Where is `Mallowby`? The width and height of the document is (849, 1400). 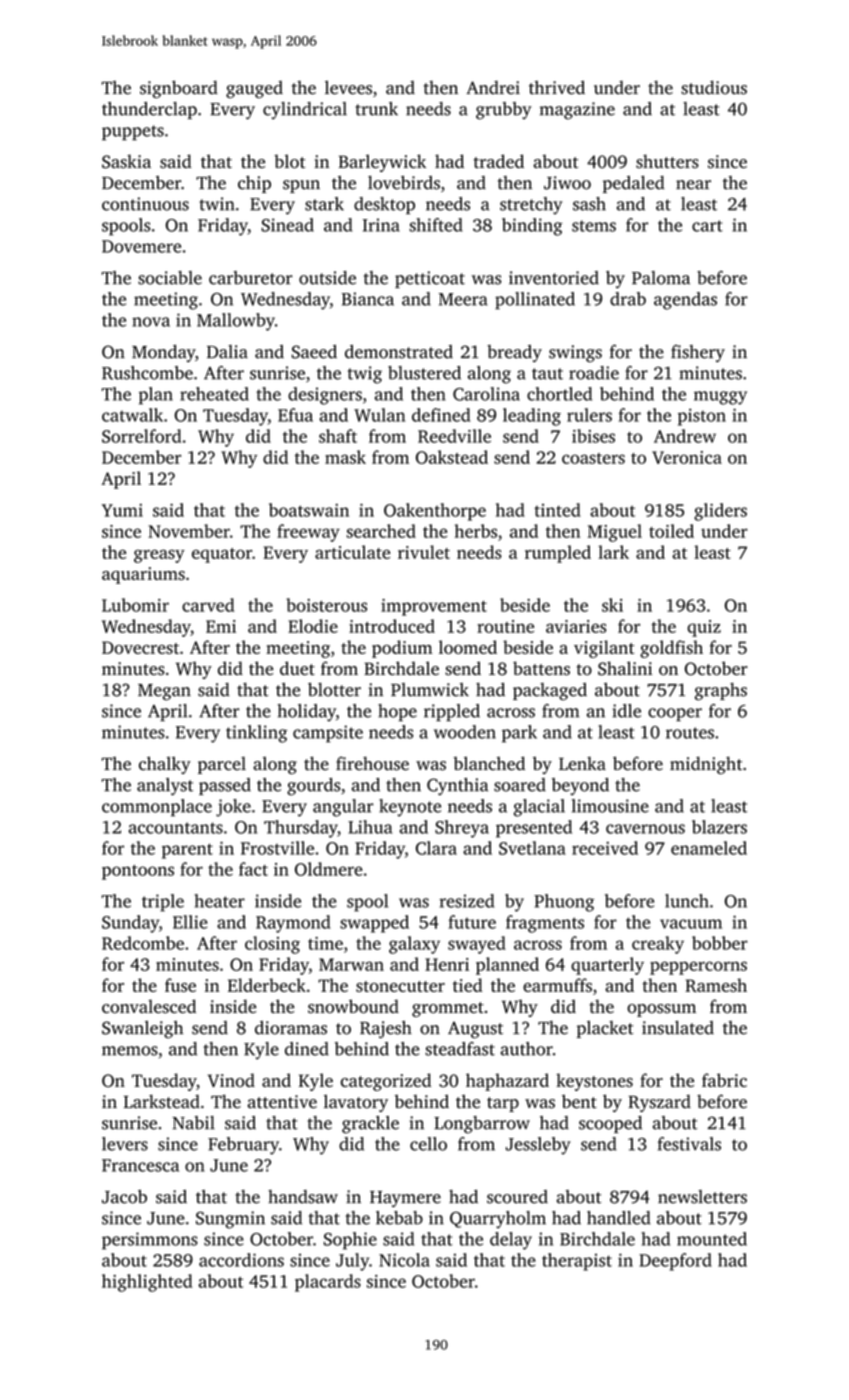
Mallowby is located at coordinates (236, 322).
